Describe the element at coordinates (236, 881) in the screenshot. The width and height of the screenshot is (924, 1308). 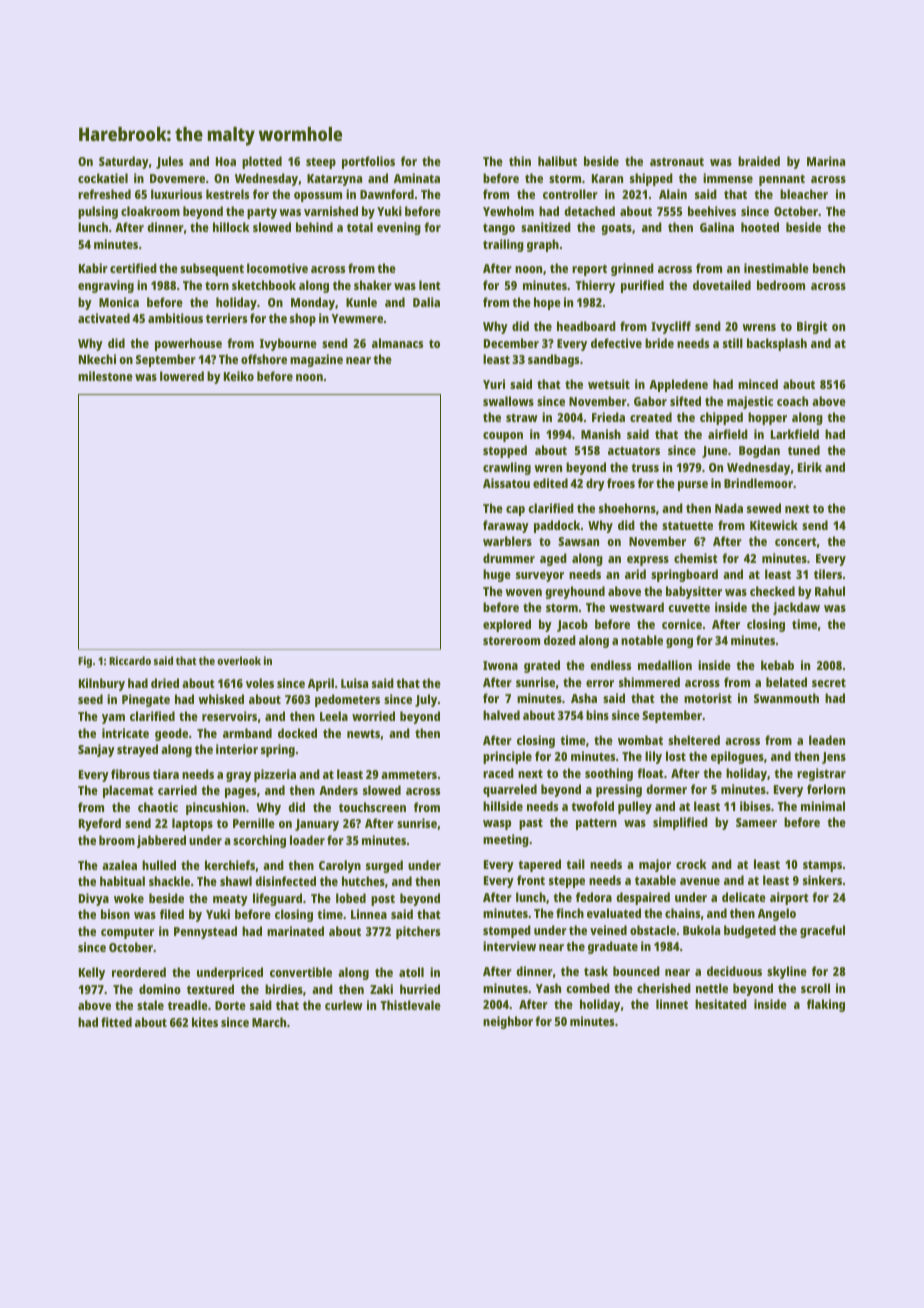
I see `shawl` at that location.
